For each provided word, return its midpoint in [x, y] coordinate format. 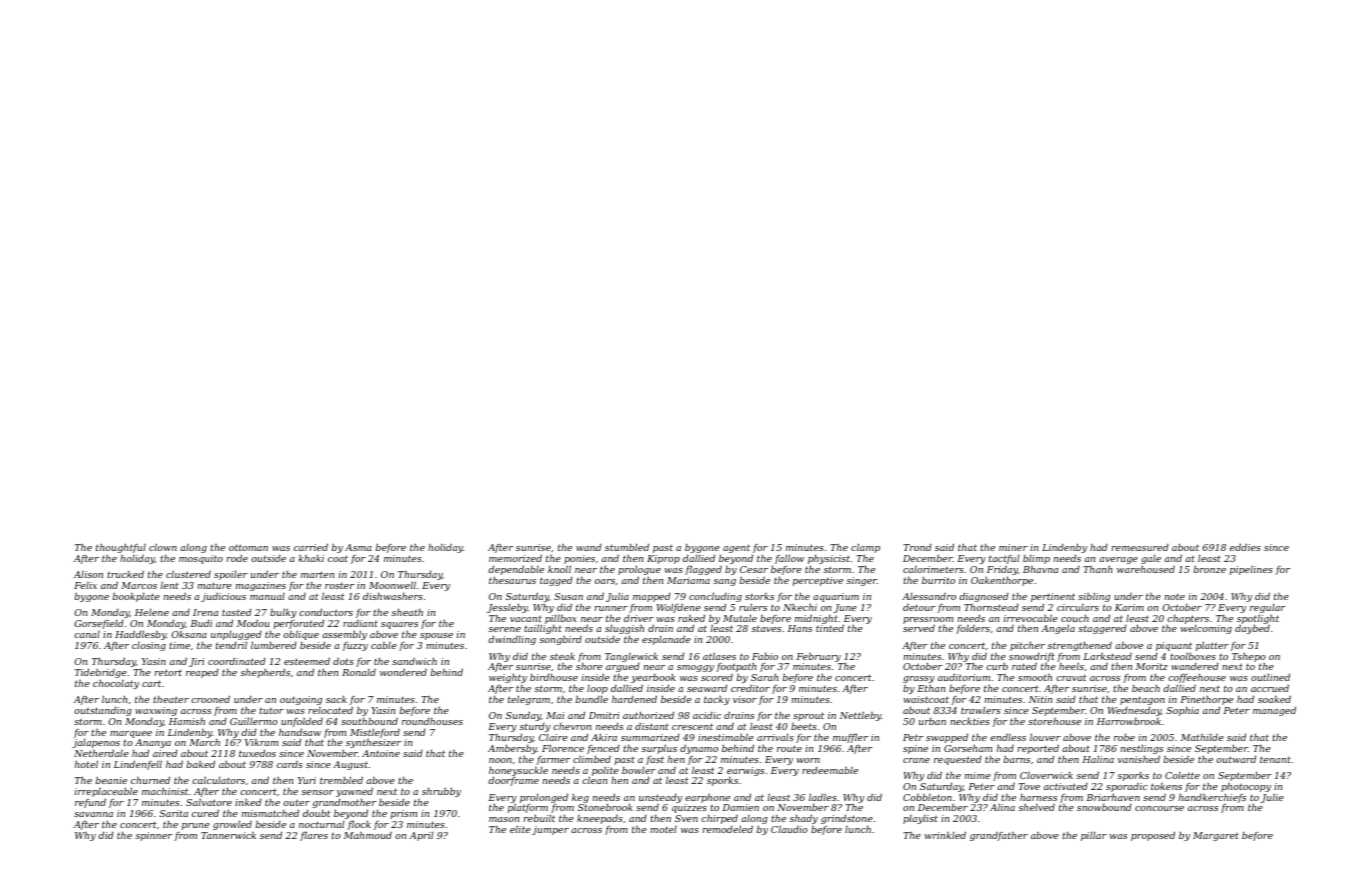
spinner [153, 836]
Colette [1182, 775]
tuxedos [257, 753]
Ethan [931, 688]
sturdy [535, 727]
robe [1124, 737]
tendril [231, 645]
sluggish [624, 629]
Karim [1129, 607]
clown [163, 547]
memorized [515, 558]
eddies [1245, 547]
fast [655, 760]
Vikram [261, 742]
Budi [201, 623]
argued [623, 667]
